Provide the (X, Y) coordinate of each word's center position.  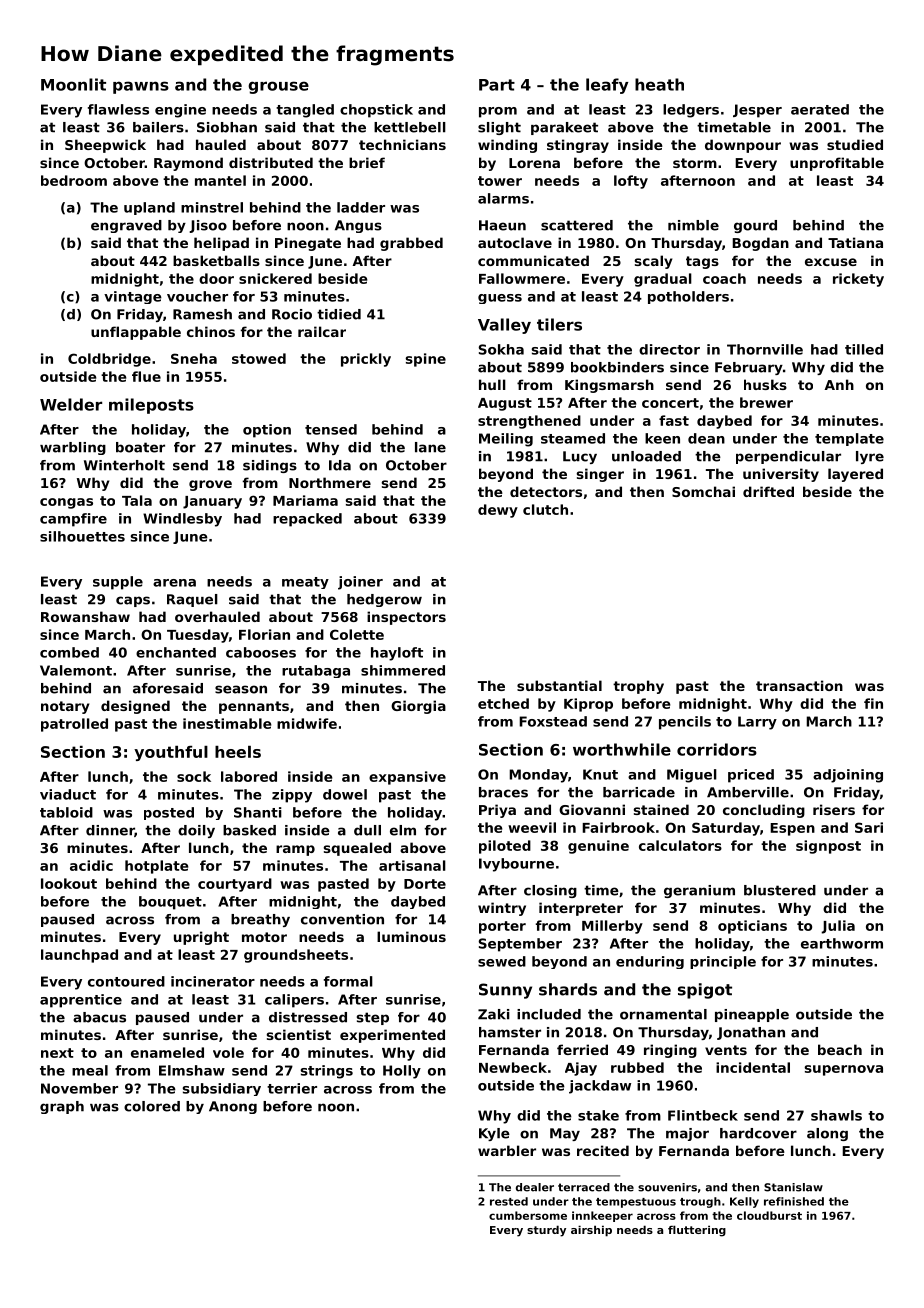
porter (502, 927)
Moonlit (73, 84)
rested (509, 1201)
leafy (607, 86)
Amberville (748, 792)
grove (210, 485)
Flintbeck (703, 1115)
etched (503, 703)
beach (840, 1049)
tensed (331, 429)
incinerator (213, 981)
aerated (820, 109)
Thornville (765, 349)
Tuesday (198, 636)
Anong (233, 1107)
